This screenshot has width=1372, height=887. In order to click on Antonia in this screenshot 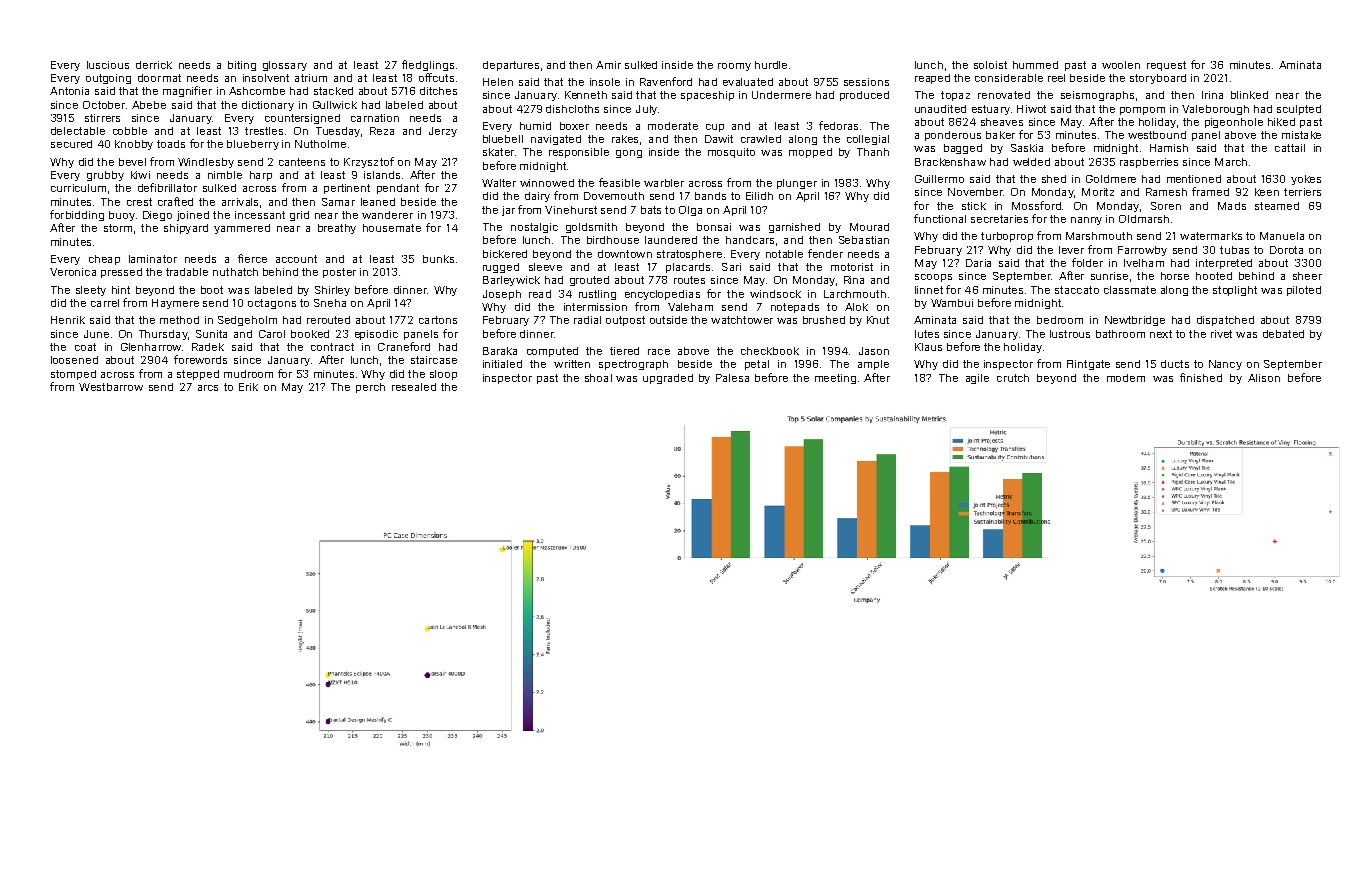, I will do `click(69, 91)`.
